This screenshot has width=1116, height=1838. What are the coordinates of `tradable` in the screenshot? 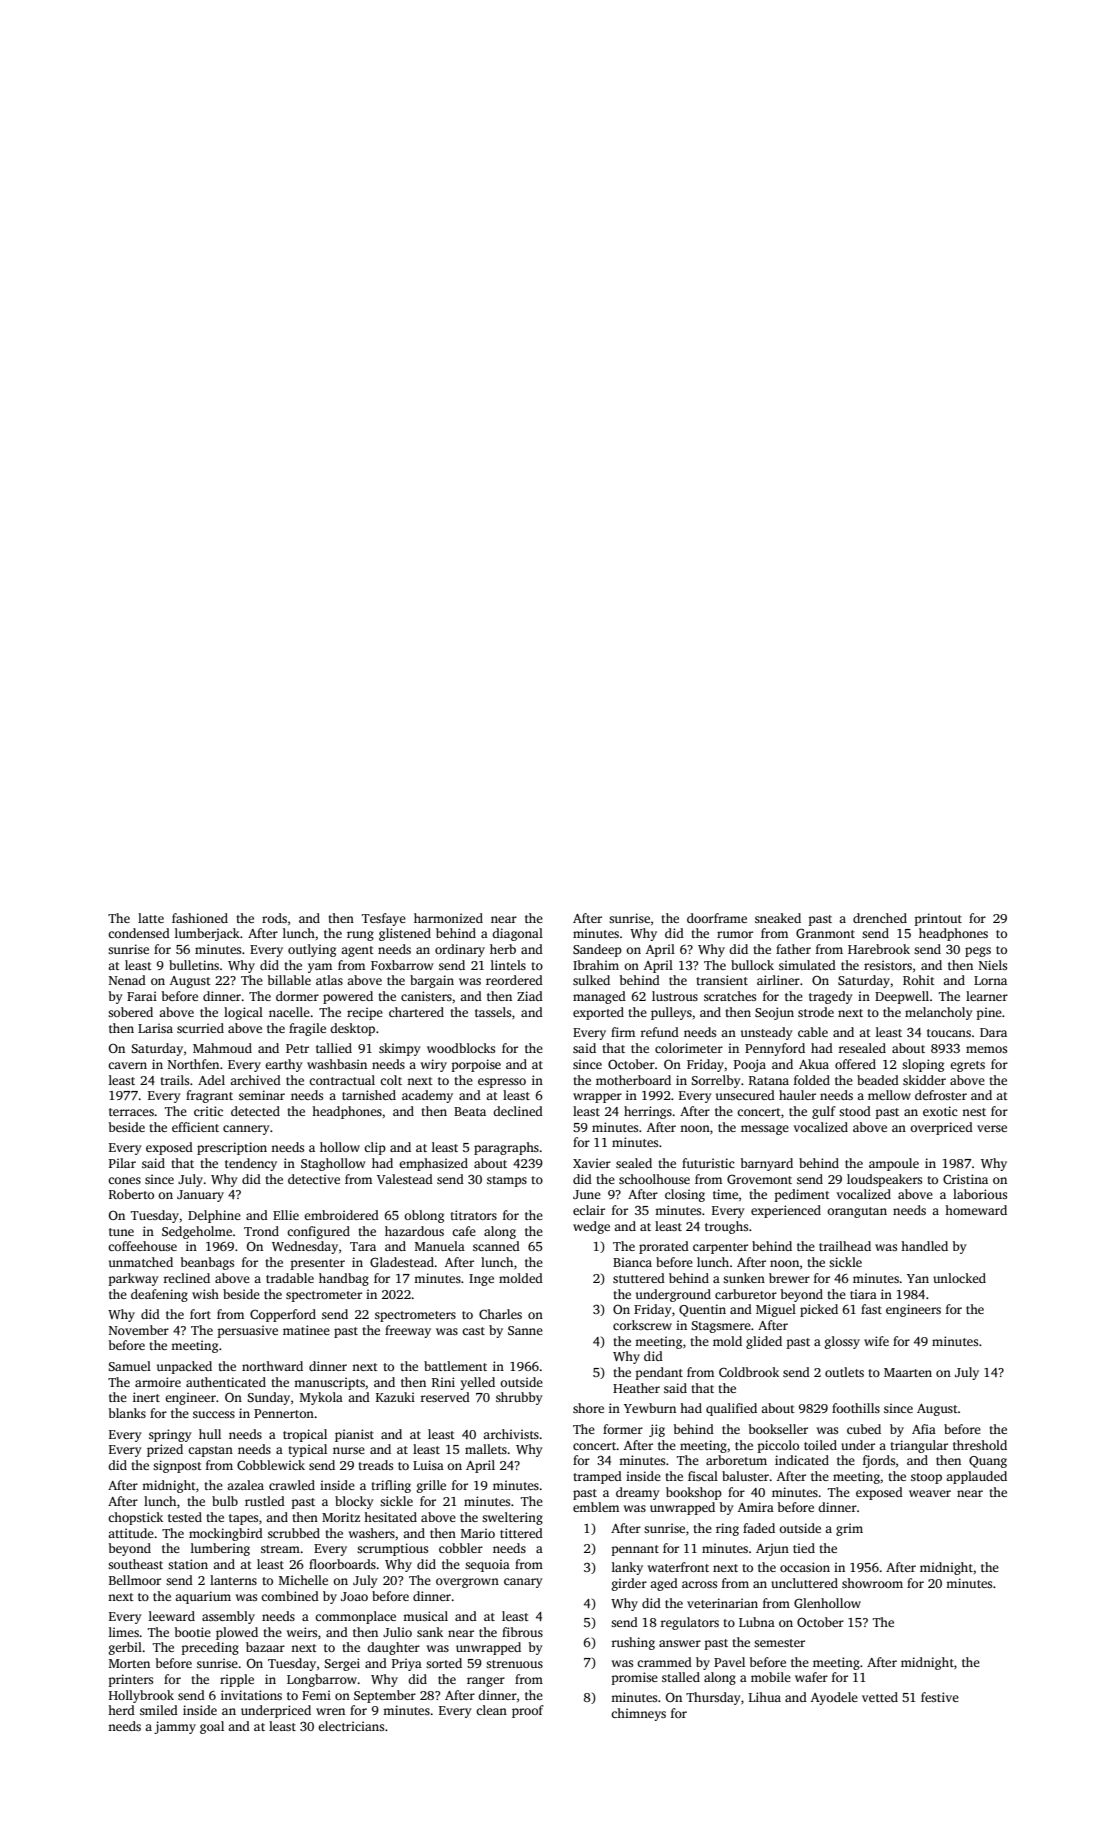 It's located at (290, 1278).
